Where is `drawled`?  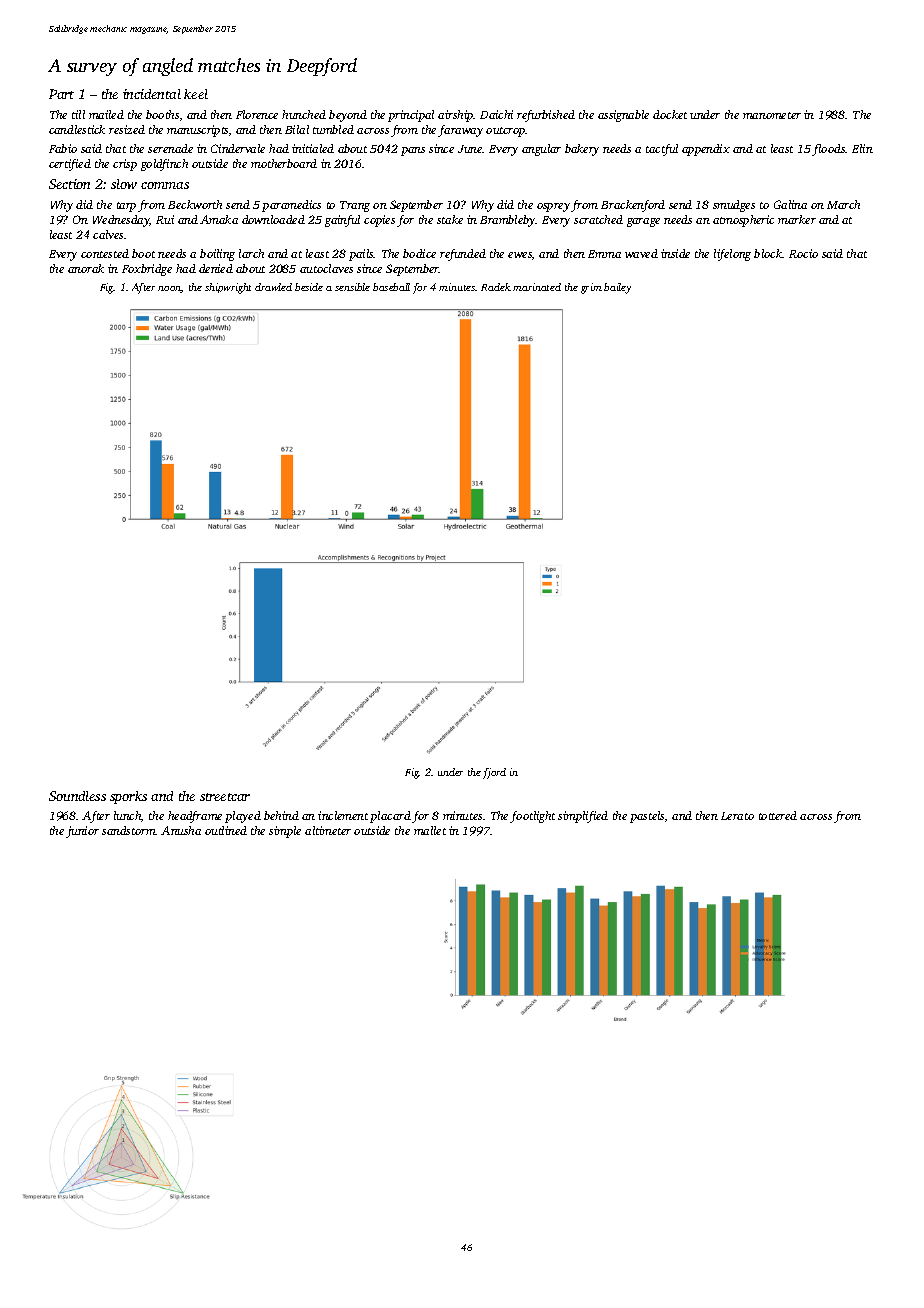 drawled is located at coordinates (273, 287).
